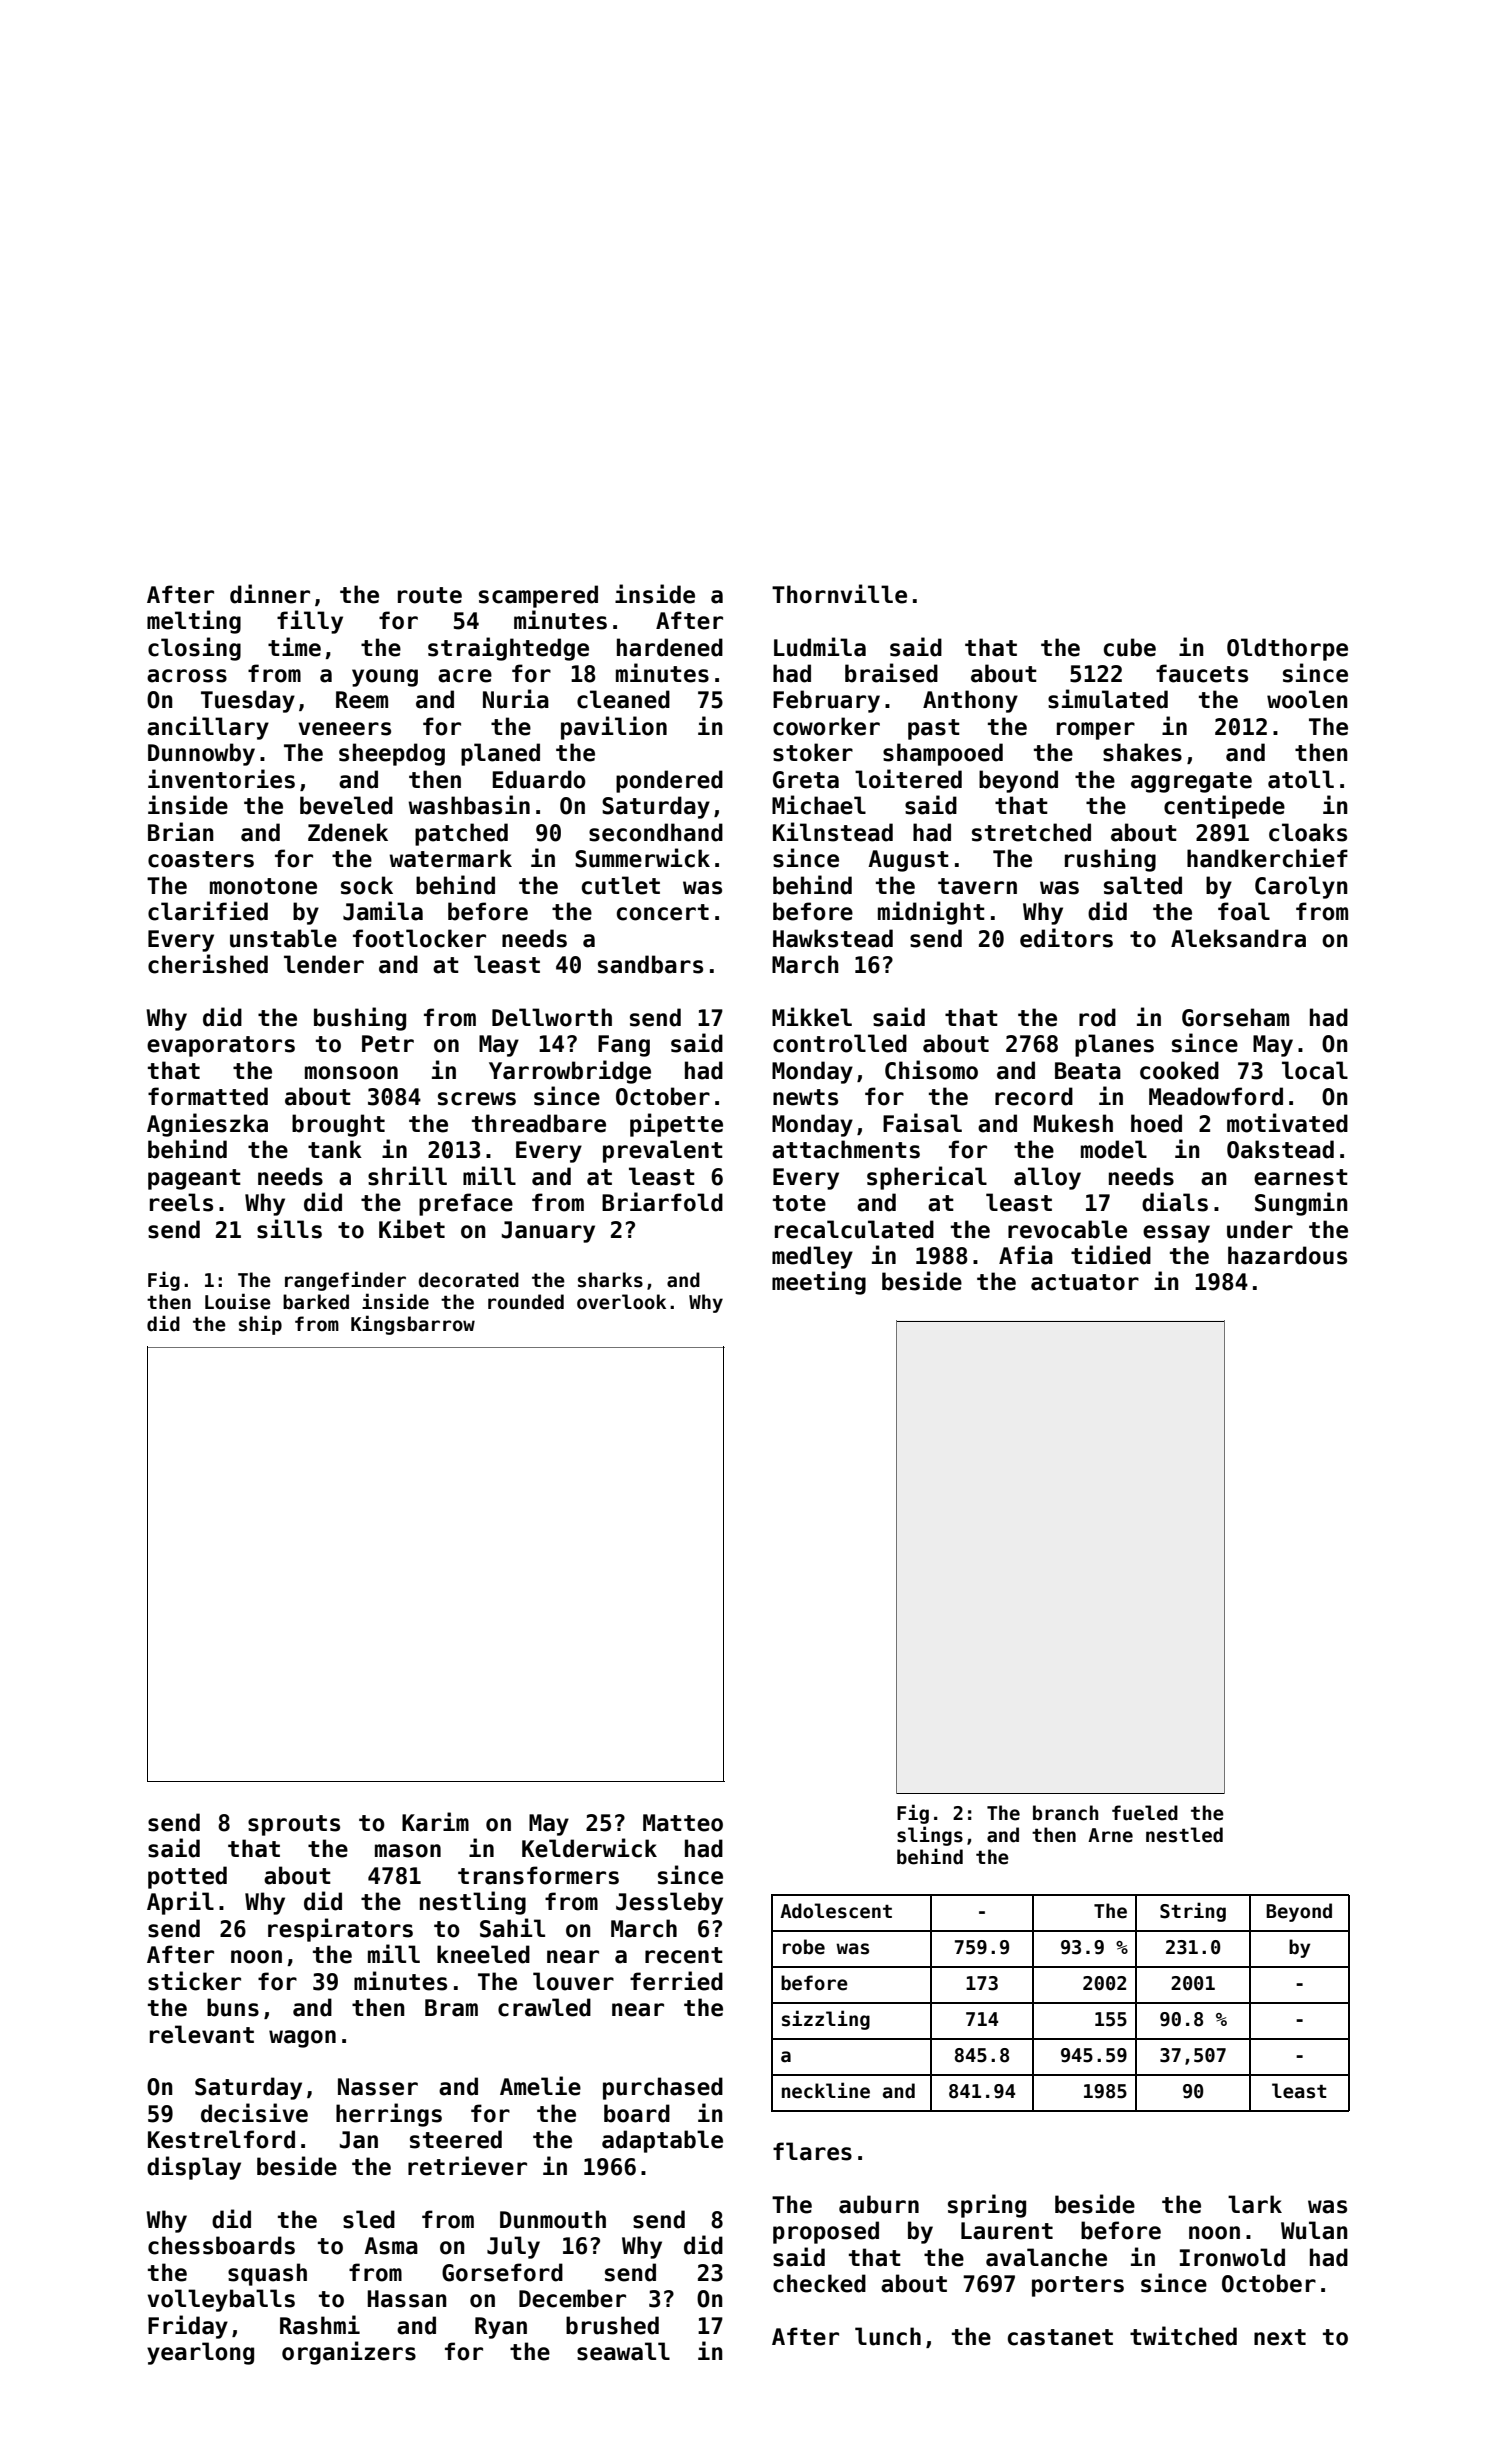 The height and width of the document is (2464, 1496). Describe the element at coordinates (340, 1930) in the document. I see `respirators` at that location.
